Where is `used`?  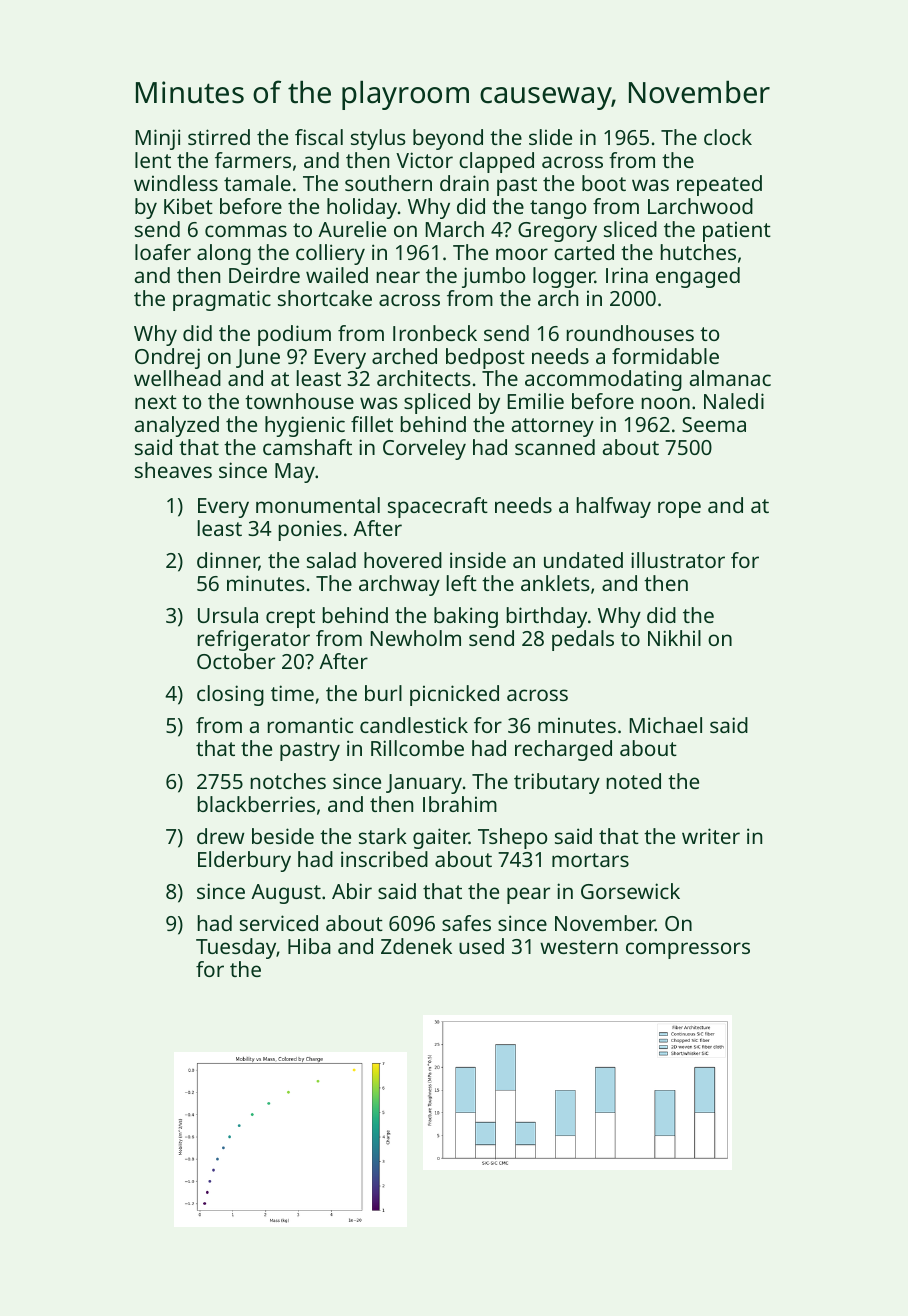
used is located at coordinates (481, 946).
